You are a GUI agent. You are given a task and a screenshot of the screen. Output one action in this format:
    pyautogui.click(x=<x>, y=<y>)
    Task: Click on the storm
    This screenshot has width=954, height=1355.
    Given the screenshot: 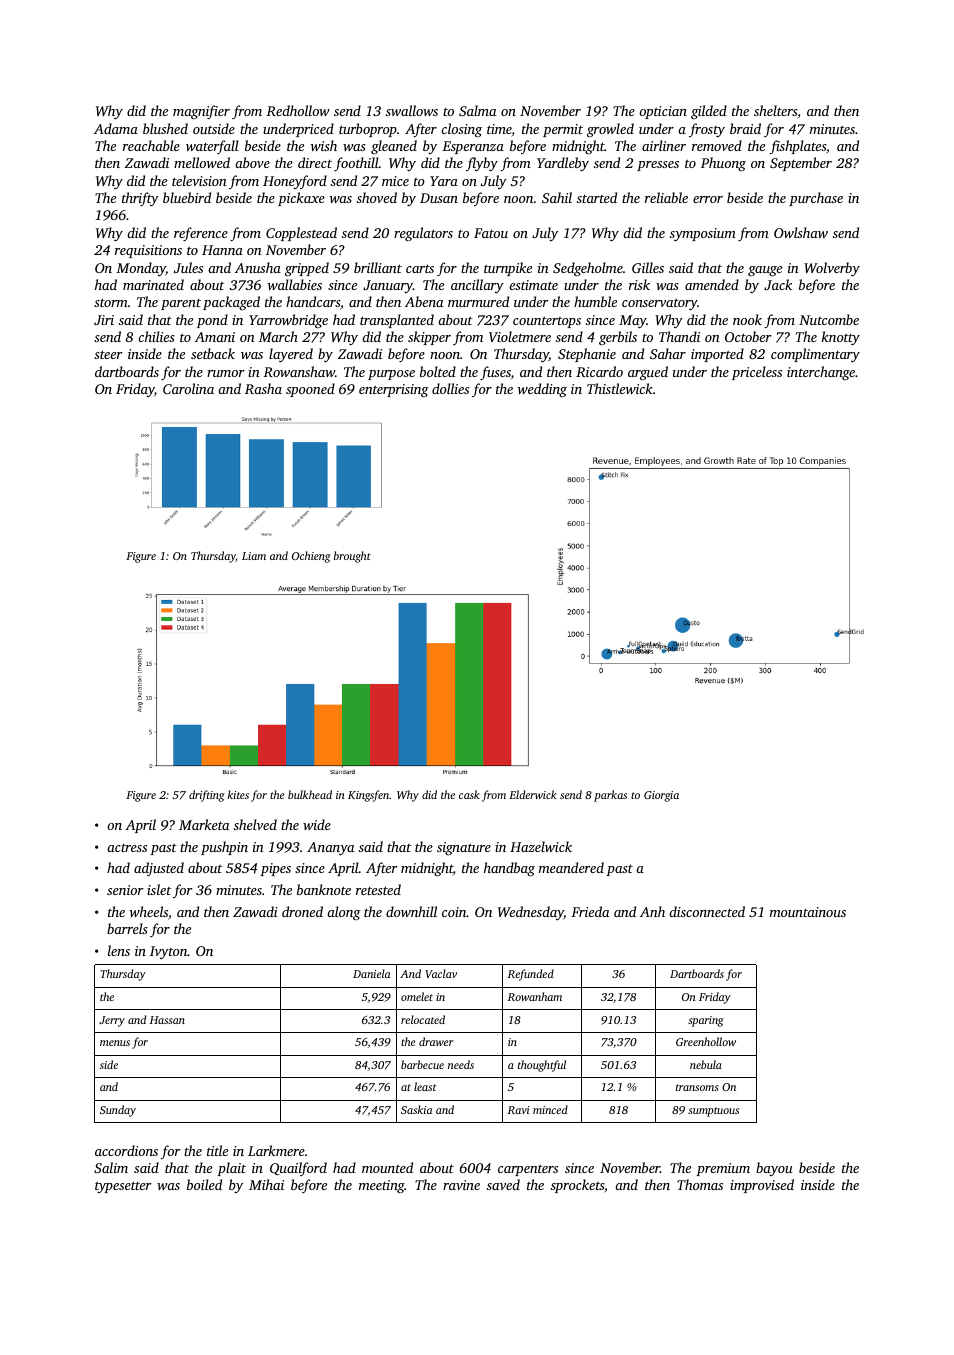 What is the action you would take?
    pyautogui.click(x=111, y=302)
